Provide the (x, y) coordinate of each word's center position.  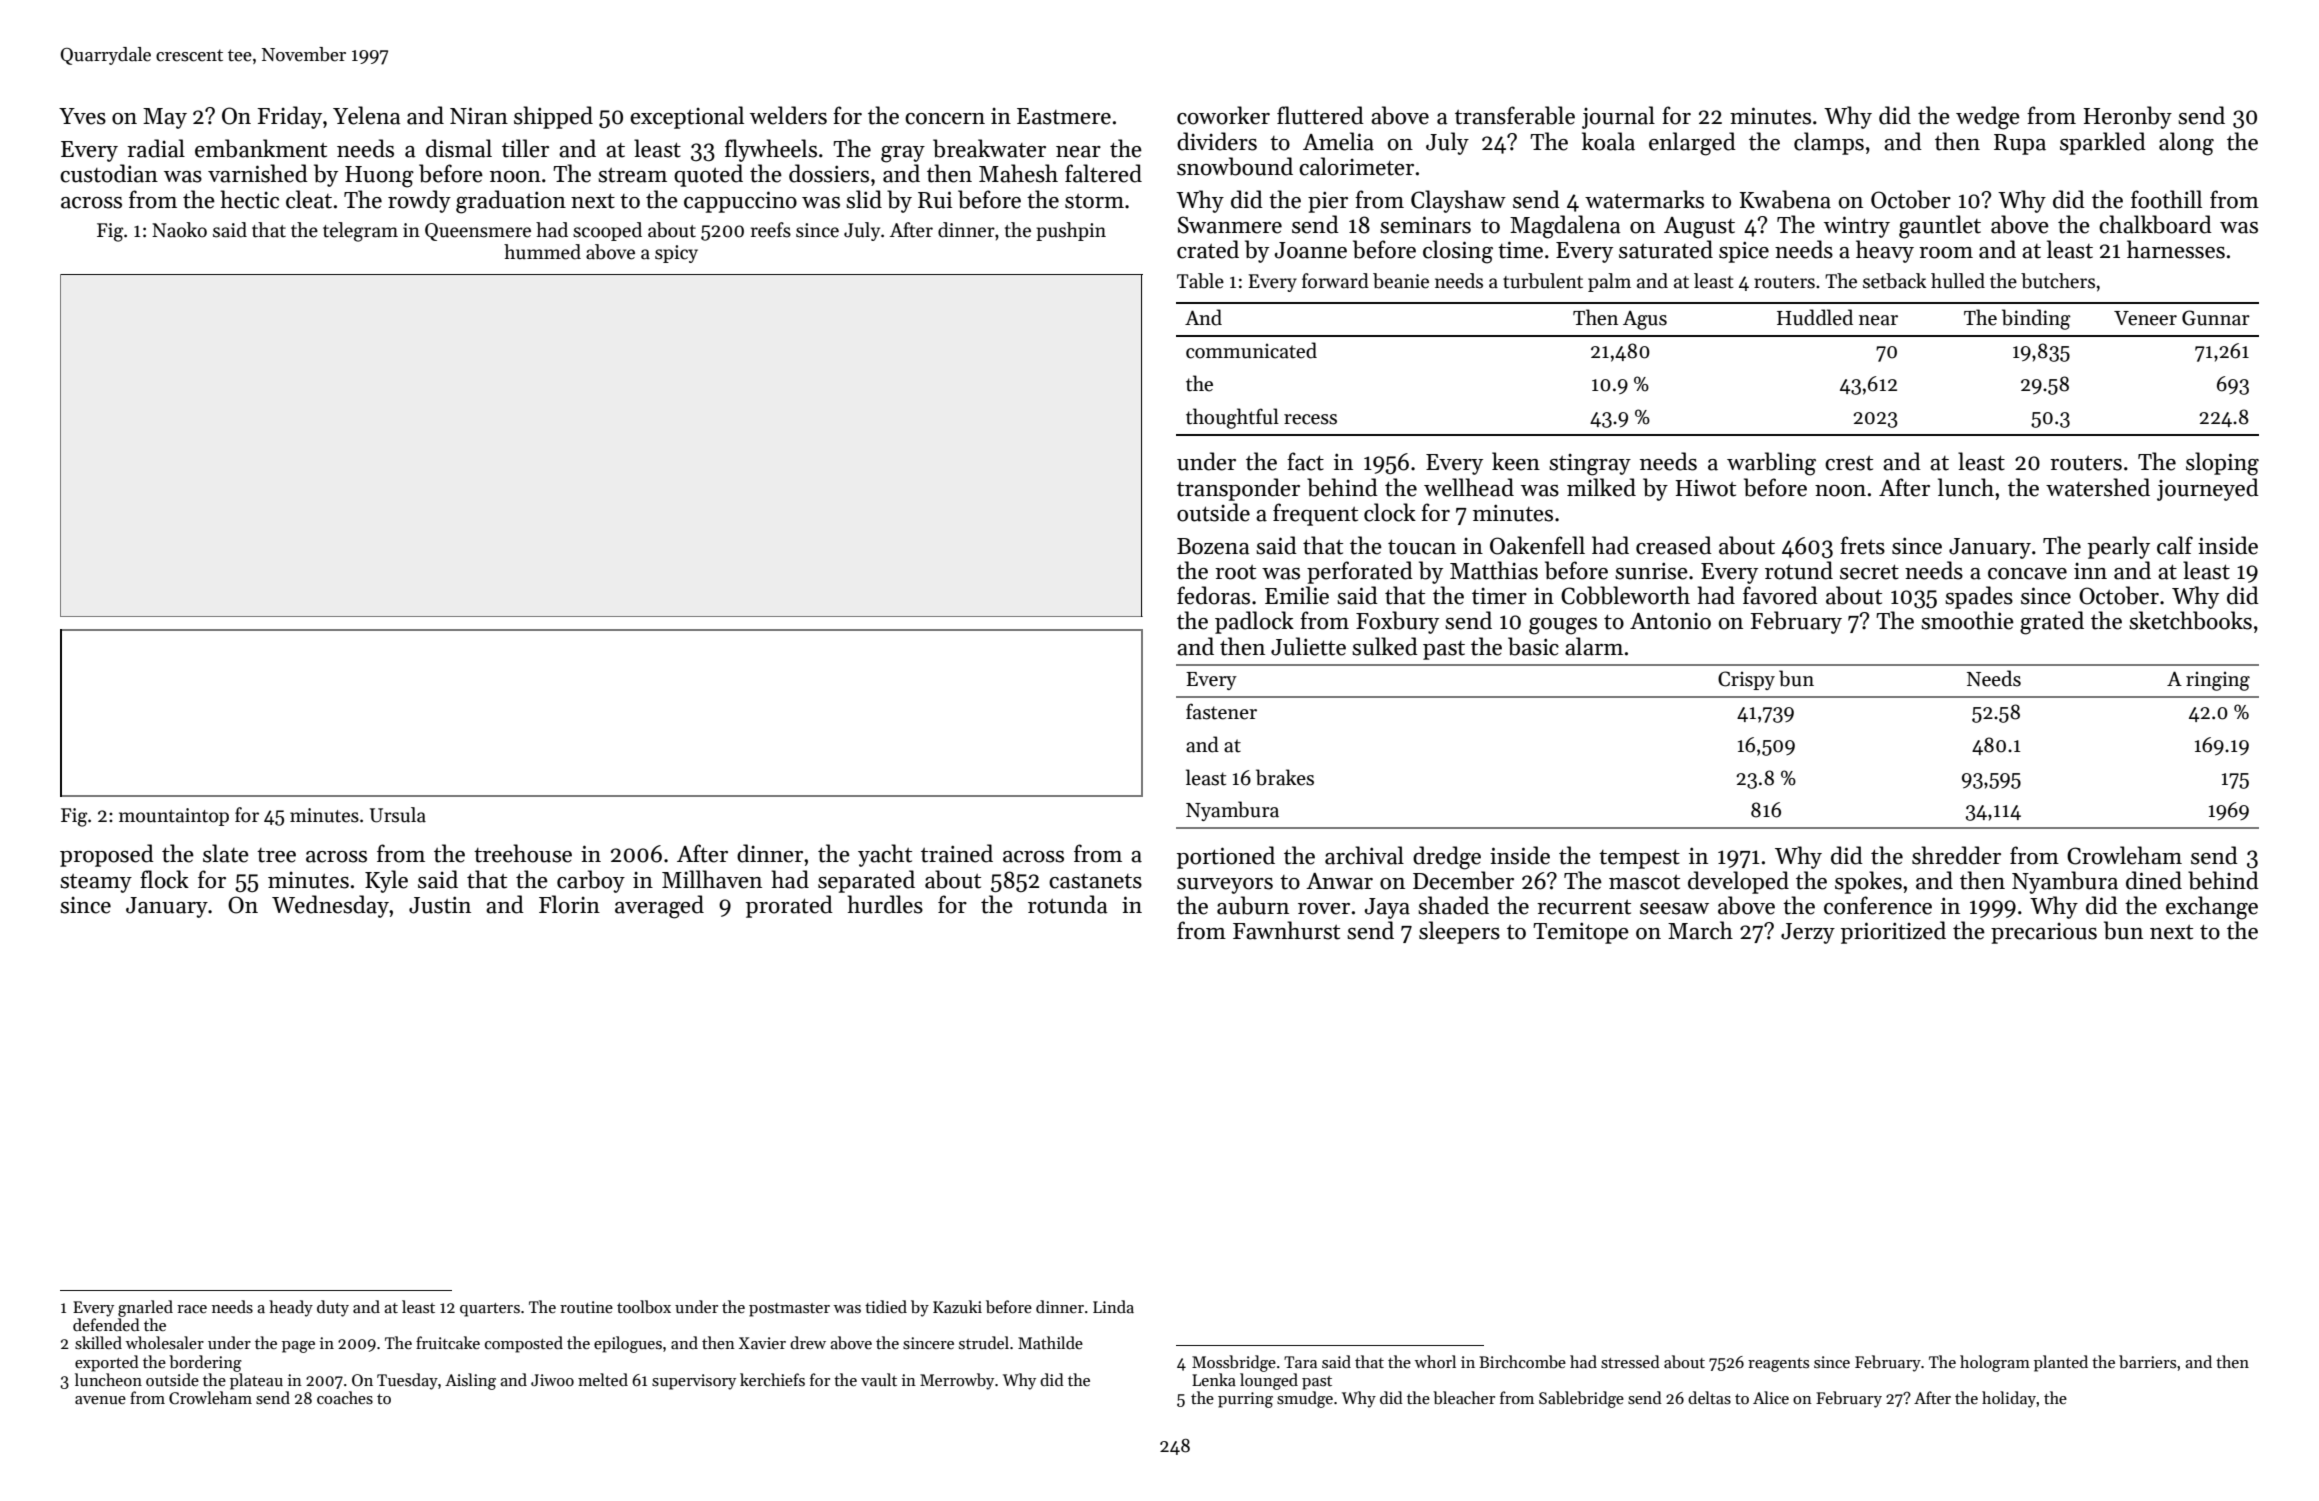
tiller (525, 148)
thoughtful (1232, 418)
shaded (1453, 905)
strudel (984, 1342)
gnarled (145, 1308)
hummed (542, 252)
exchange (2212, 908)
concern (945, 119)
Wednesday (330, 906)
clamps (1829, 143)
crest (1849, 463)
